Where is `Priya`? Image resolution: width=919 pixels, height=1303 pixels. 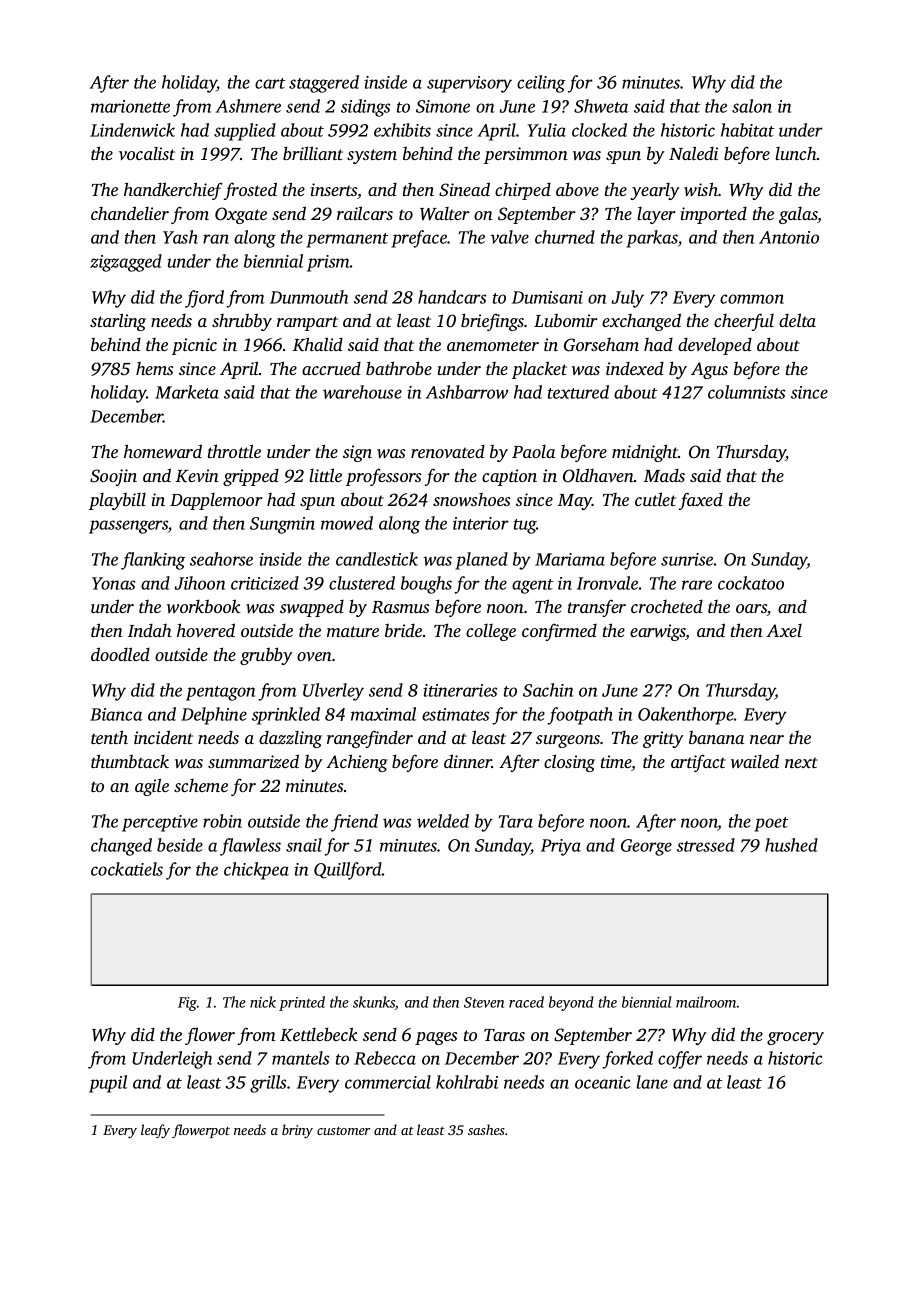
Priya is located at coordinates (561, 847).
